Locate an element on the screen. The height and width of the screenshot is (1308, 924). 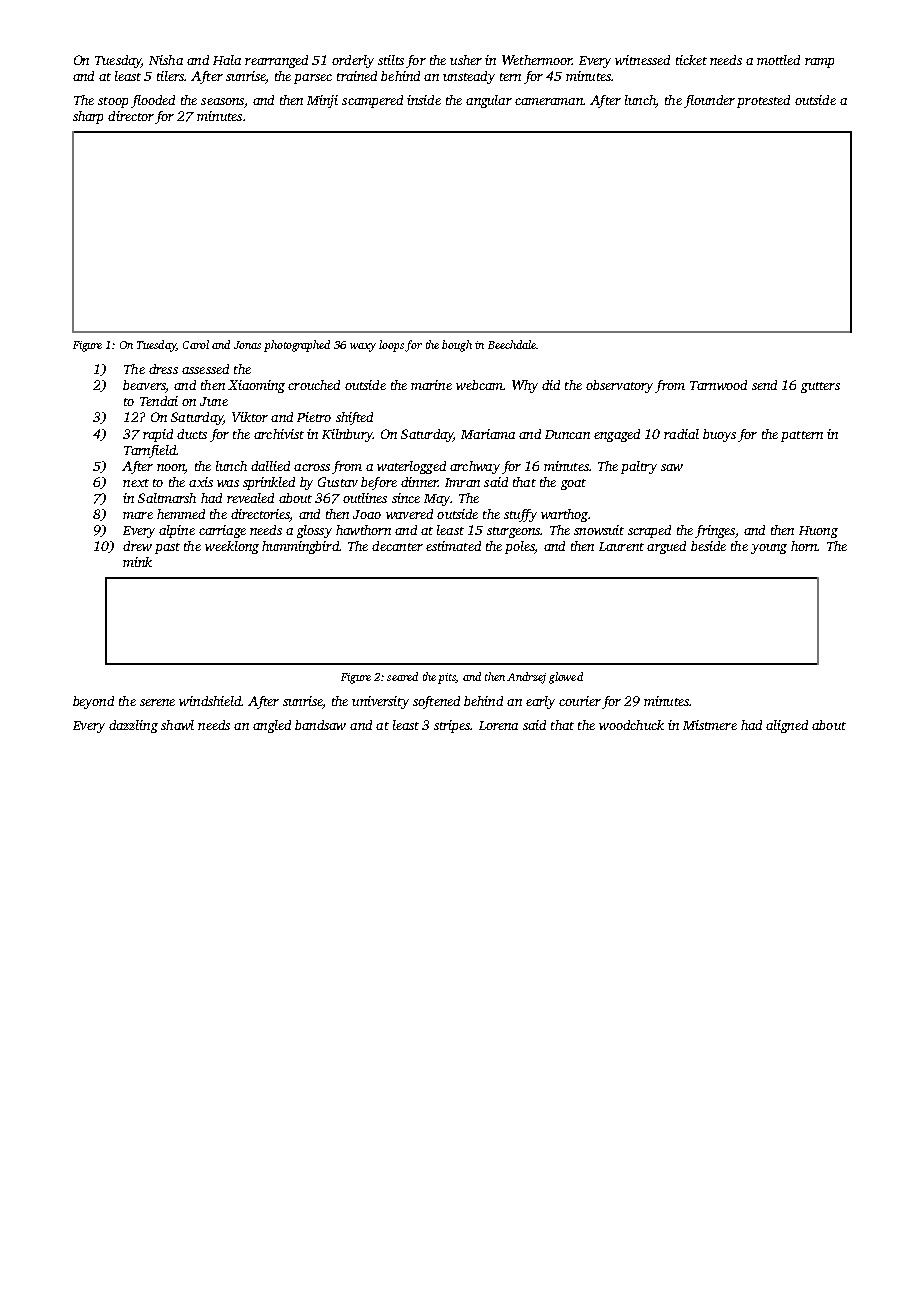
hummingbird is located at coordinates (300, 547).
